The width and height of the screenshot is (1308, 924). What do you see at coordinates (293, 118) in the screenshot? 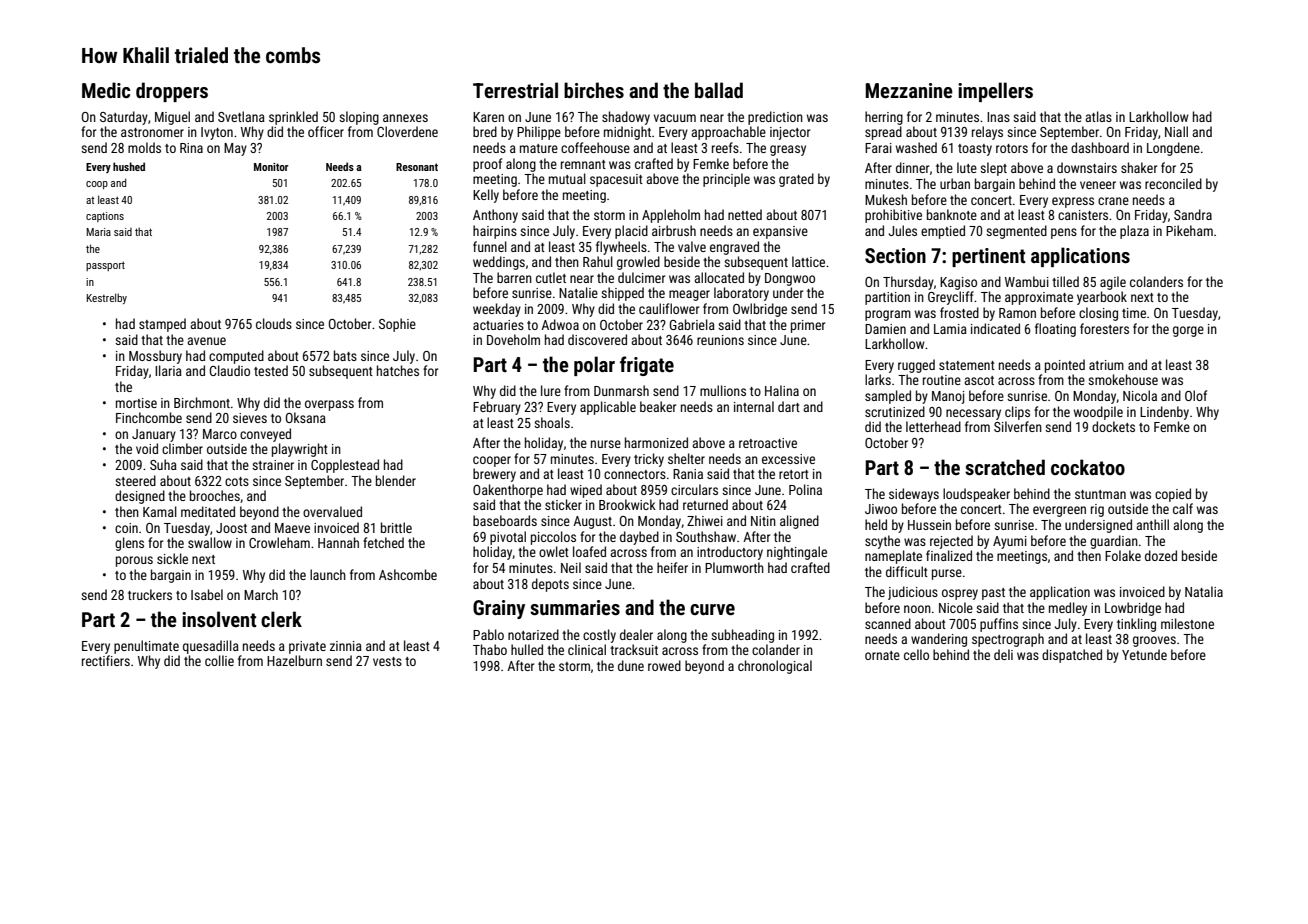
I see `sprinkled` at bounding box center [293, 118].
